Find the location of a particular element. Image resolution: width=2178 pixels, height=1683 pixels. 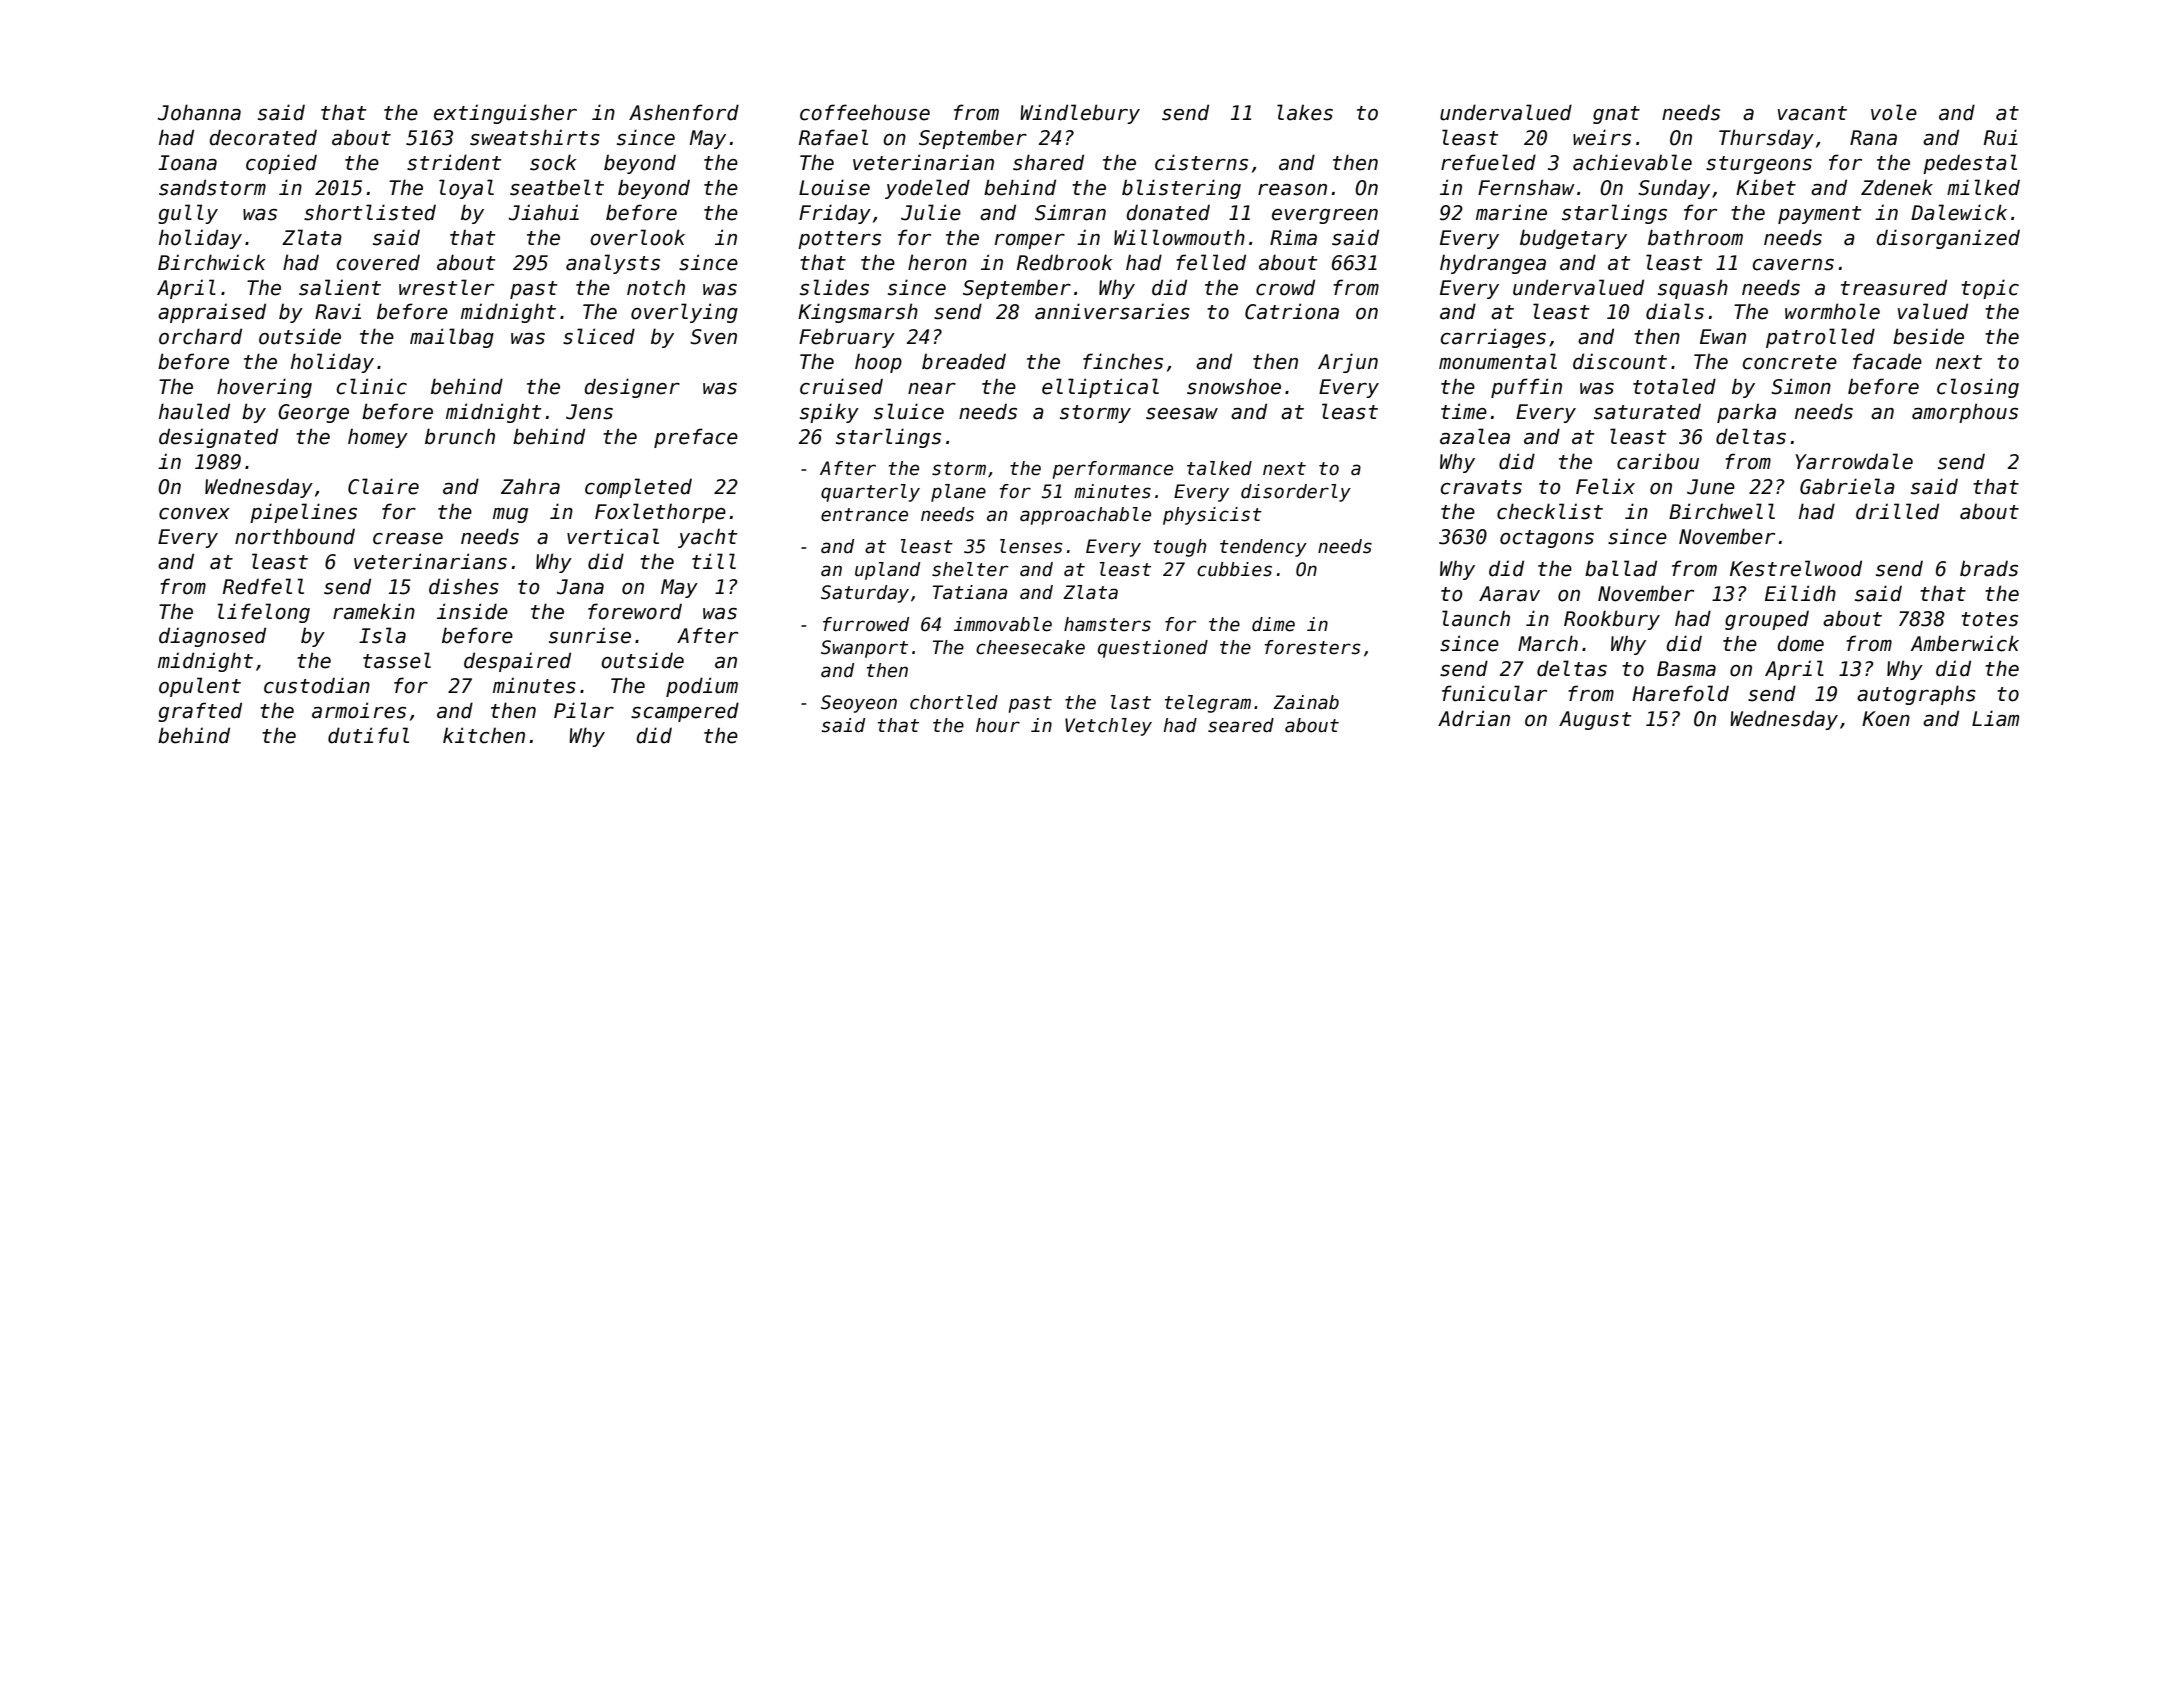

hour is located at coordinates (998, 725).
